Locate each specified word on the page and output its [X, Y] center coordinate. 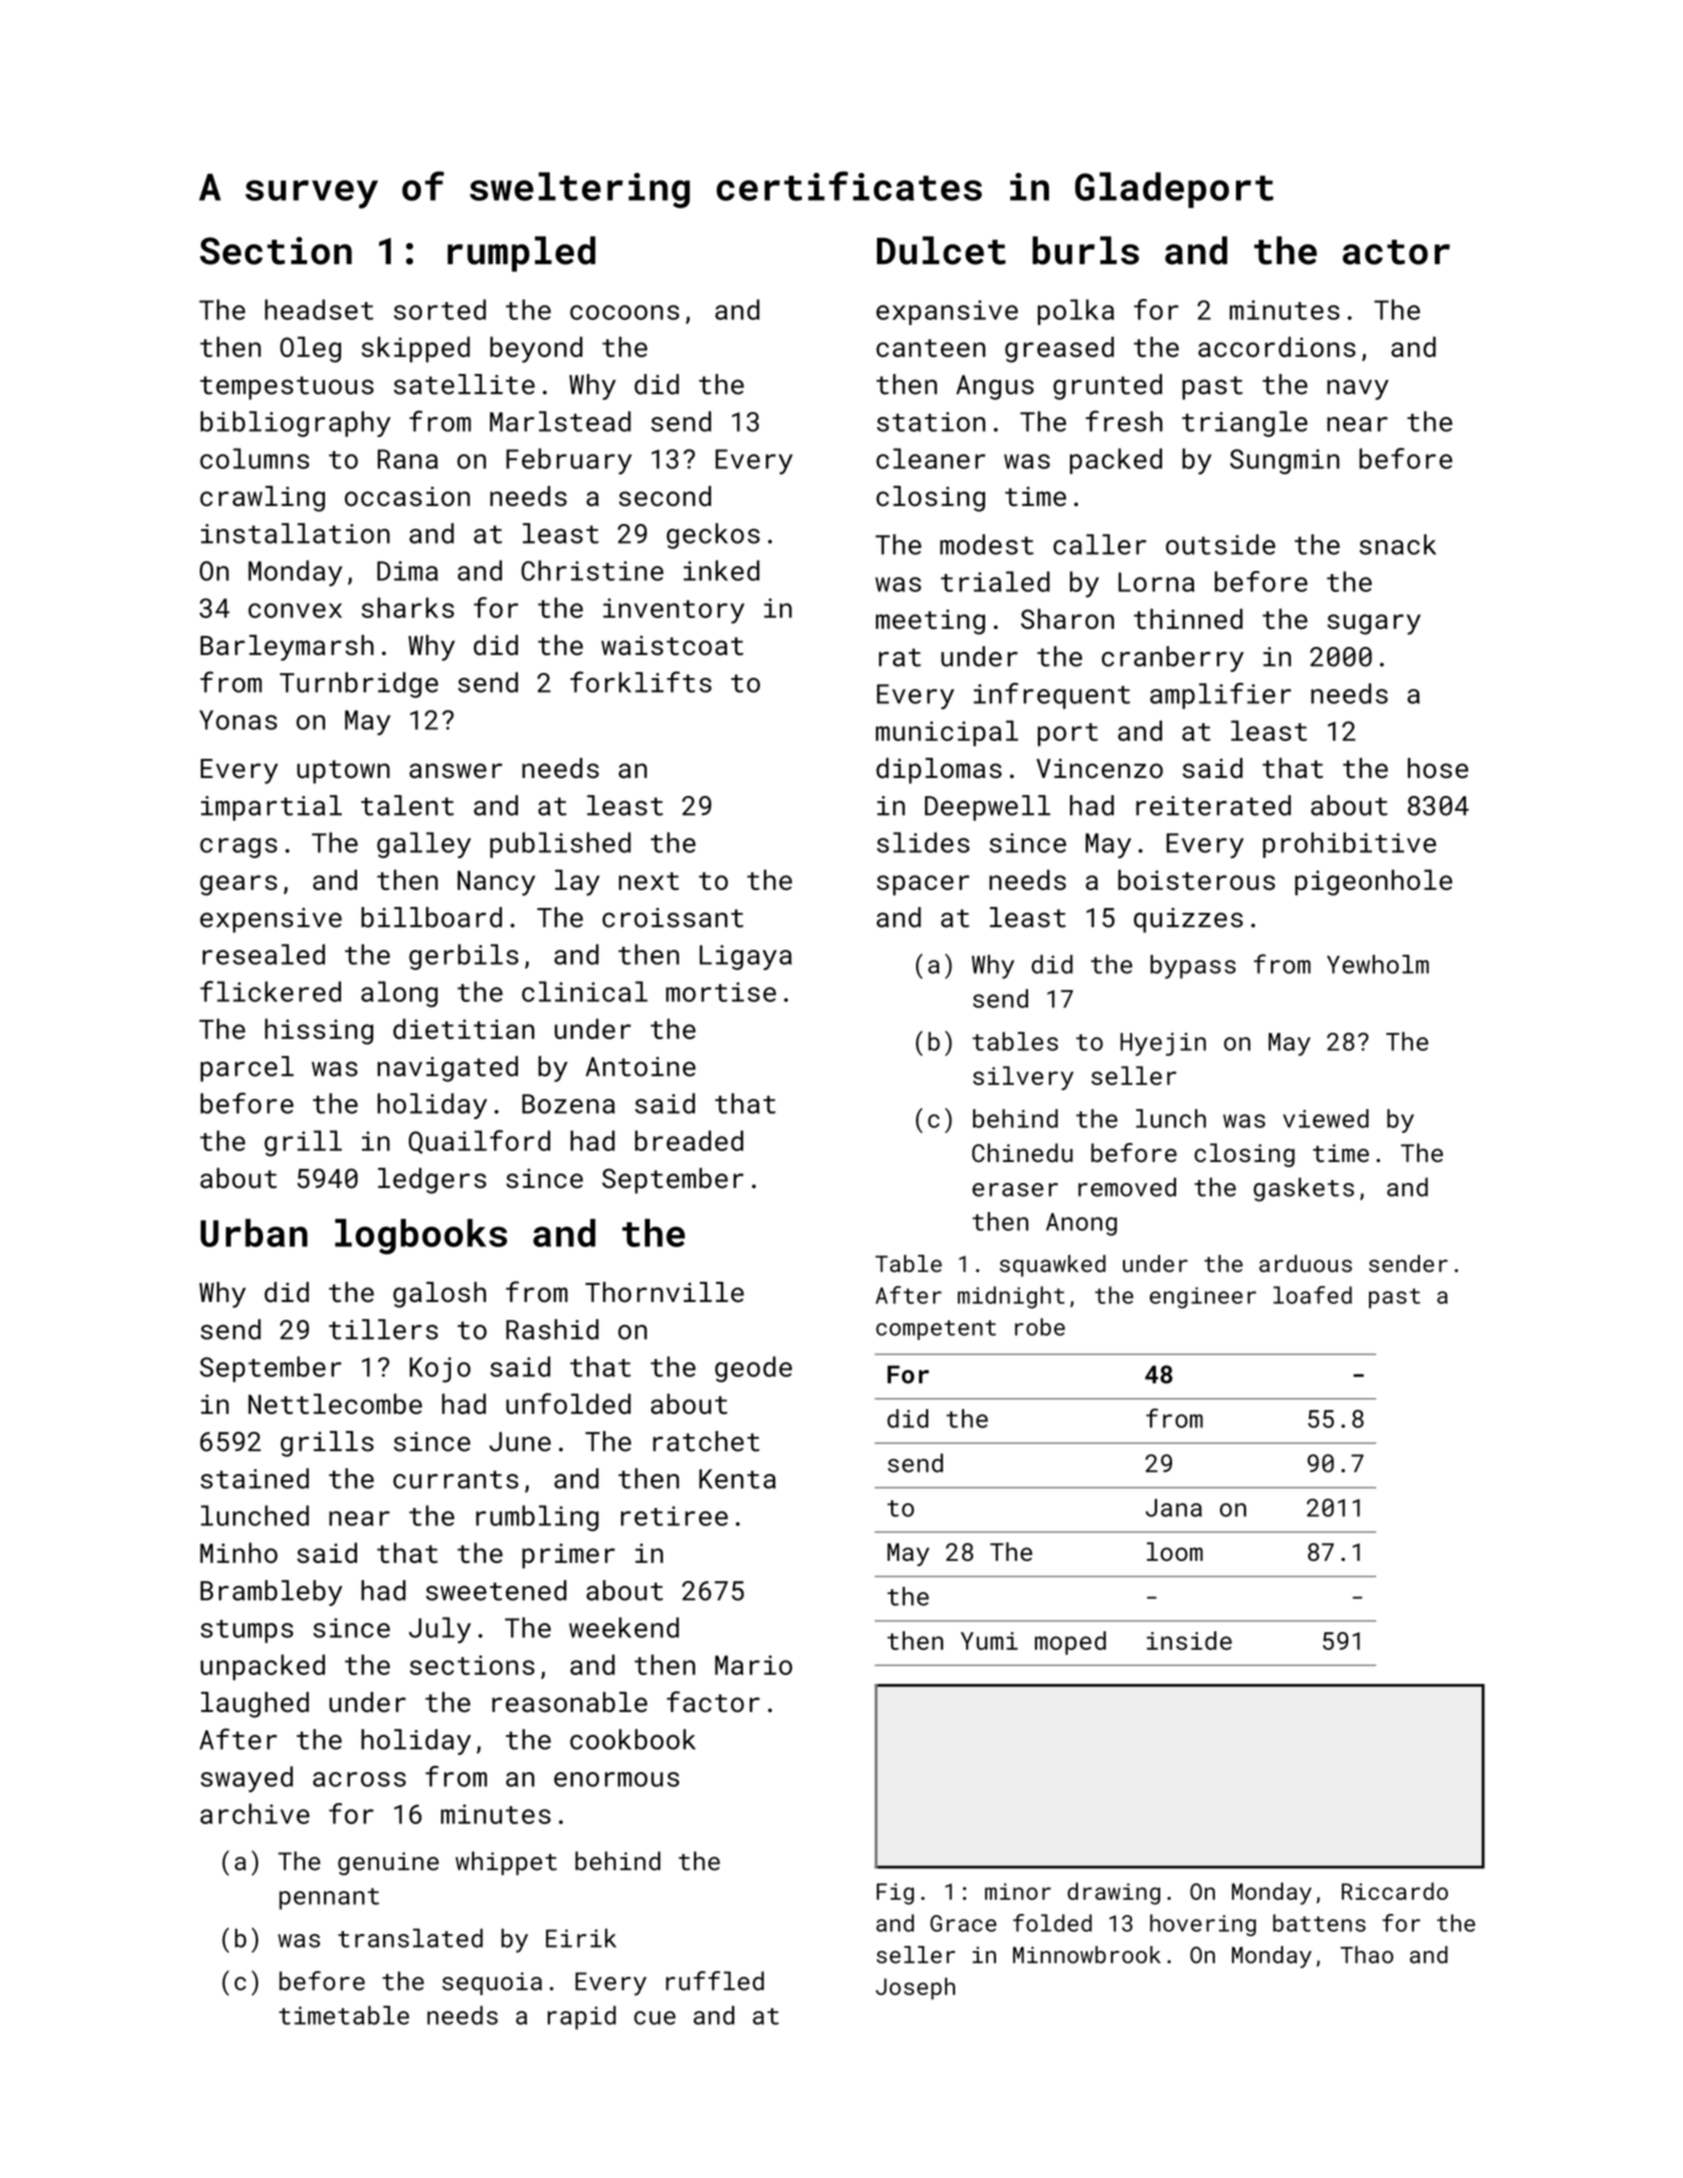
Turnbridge [359, 685]
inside [1189, 1640]
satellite [464, 384]
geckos [713, 536]
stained [255, 1478]
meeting [930, 622]
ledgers [432, 1181]
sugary [1374, 624]
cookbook [633, 1739]
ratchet [706, 1441]
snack [1397, 544]
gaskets [1304, 1189]
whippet [506, 1863]
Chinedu [1022, 1153]
